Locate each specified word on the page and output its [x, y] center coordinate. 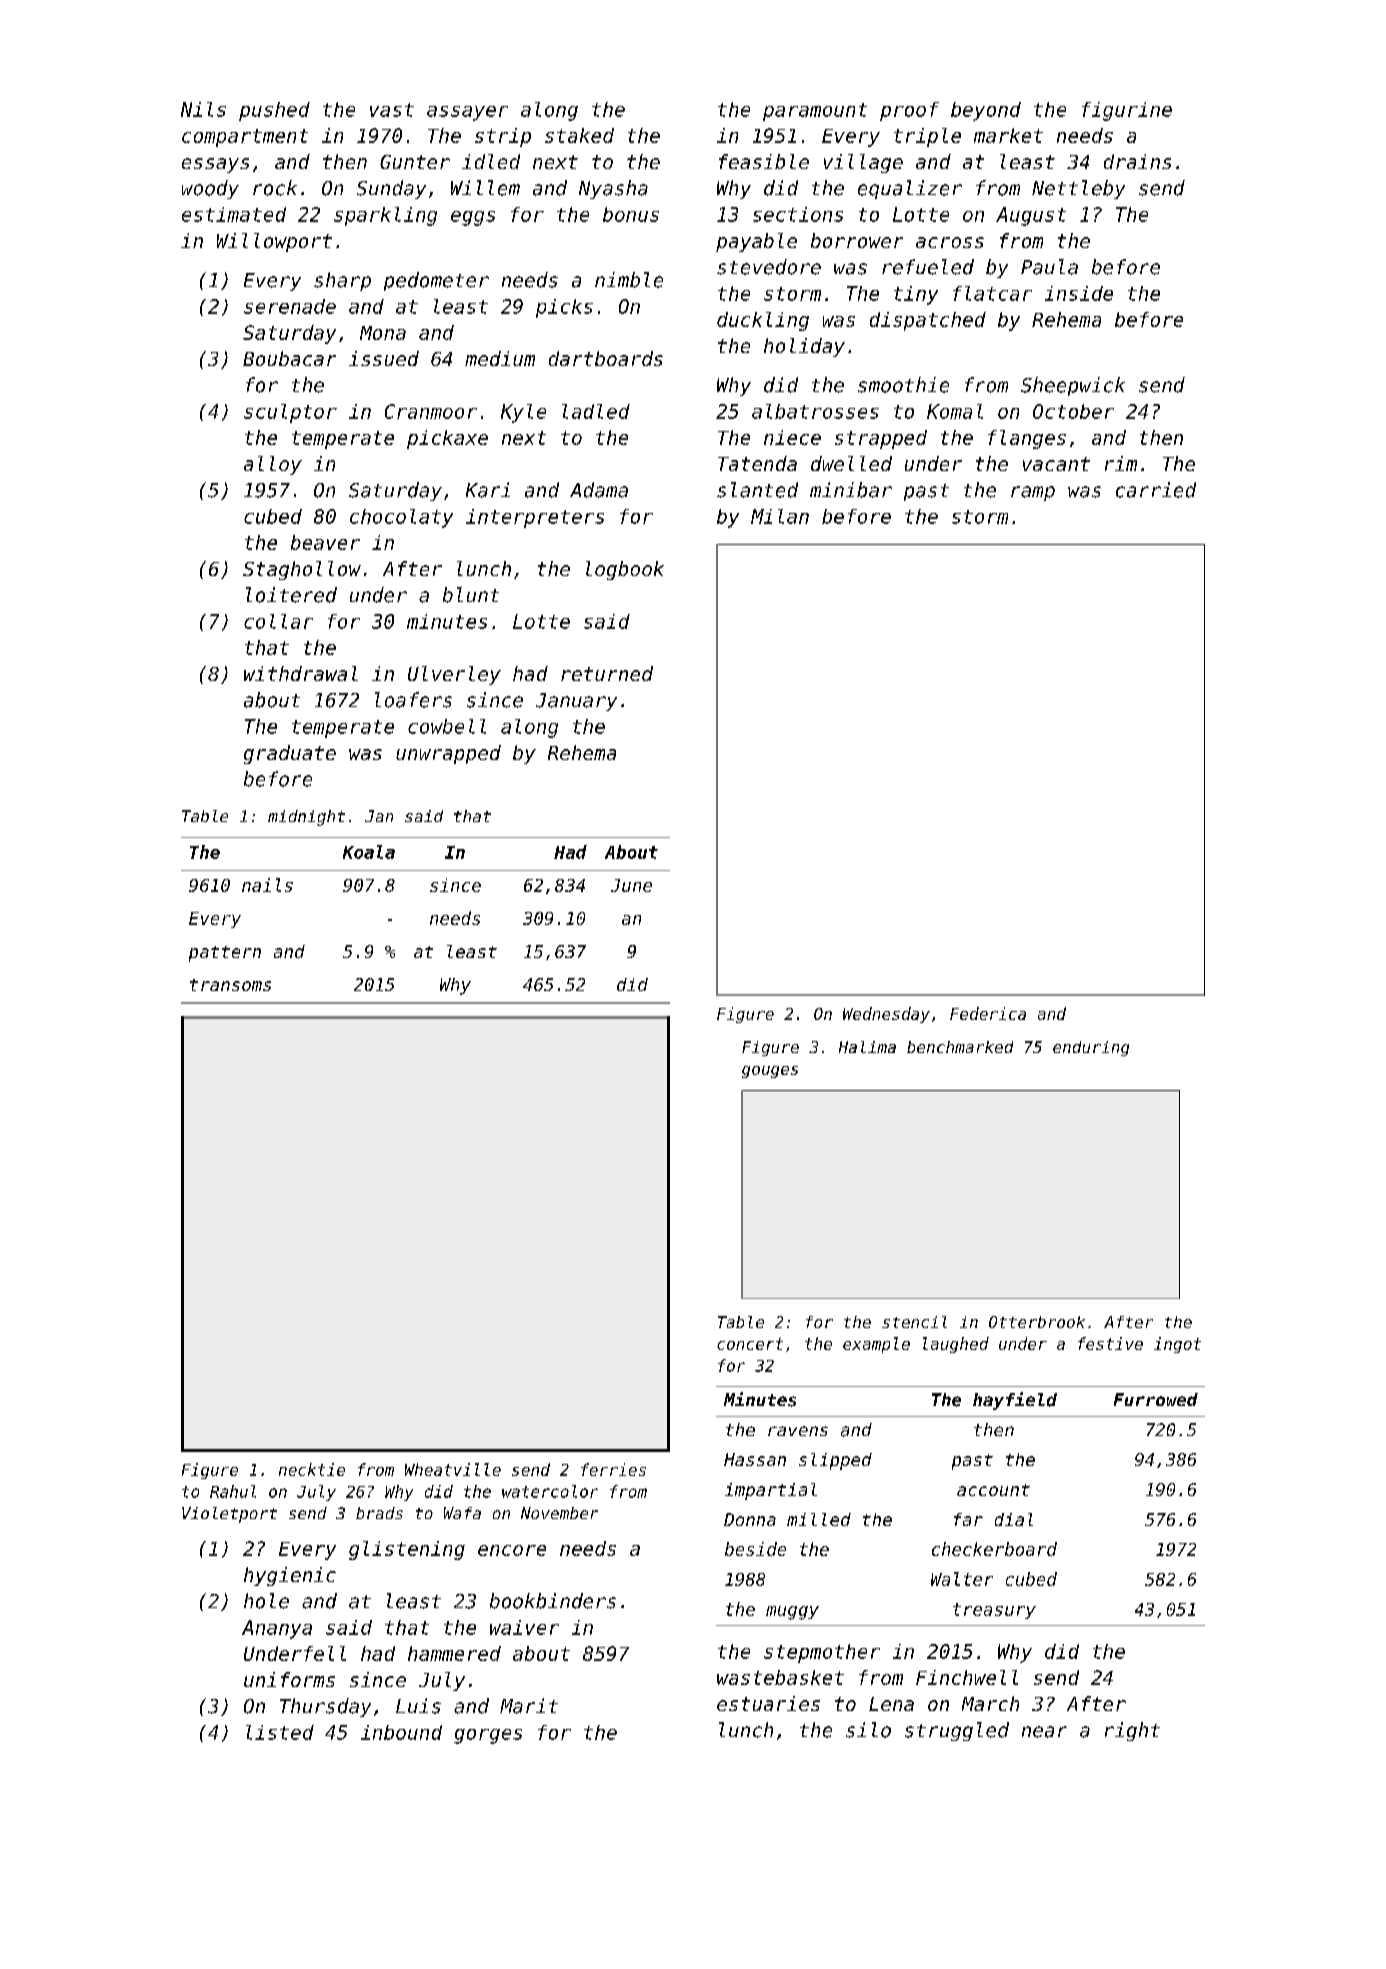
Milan [780, 516]
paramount [815, 112]
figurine [1127, 111]
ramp [1033, 493]
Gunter [415, 162]
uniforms [289, 1679]
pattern [225, 954]
